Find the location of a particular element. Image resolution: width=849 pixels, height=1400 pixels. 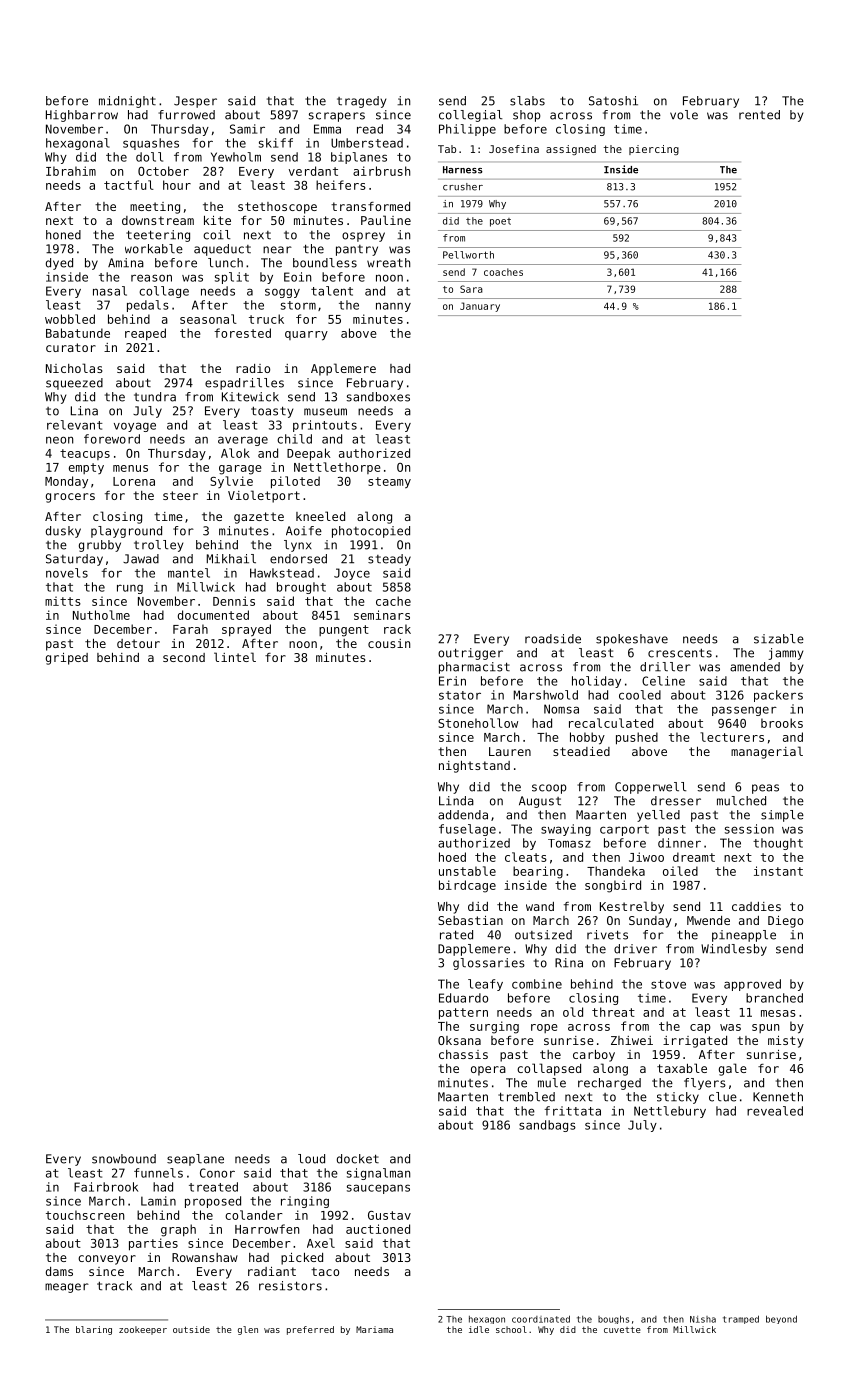

midnight is located at coordinates (127, 102).
